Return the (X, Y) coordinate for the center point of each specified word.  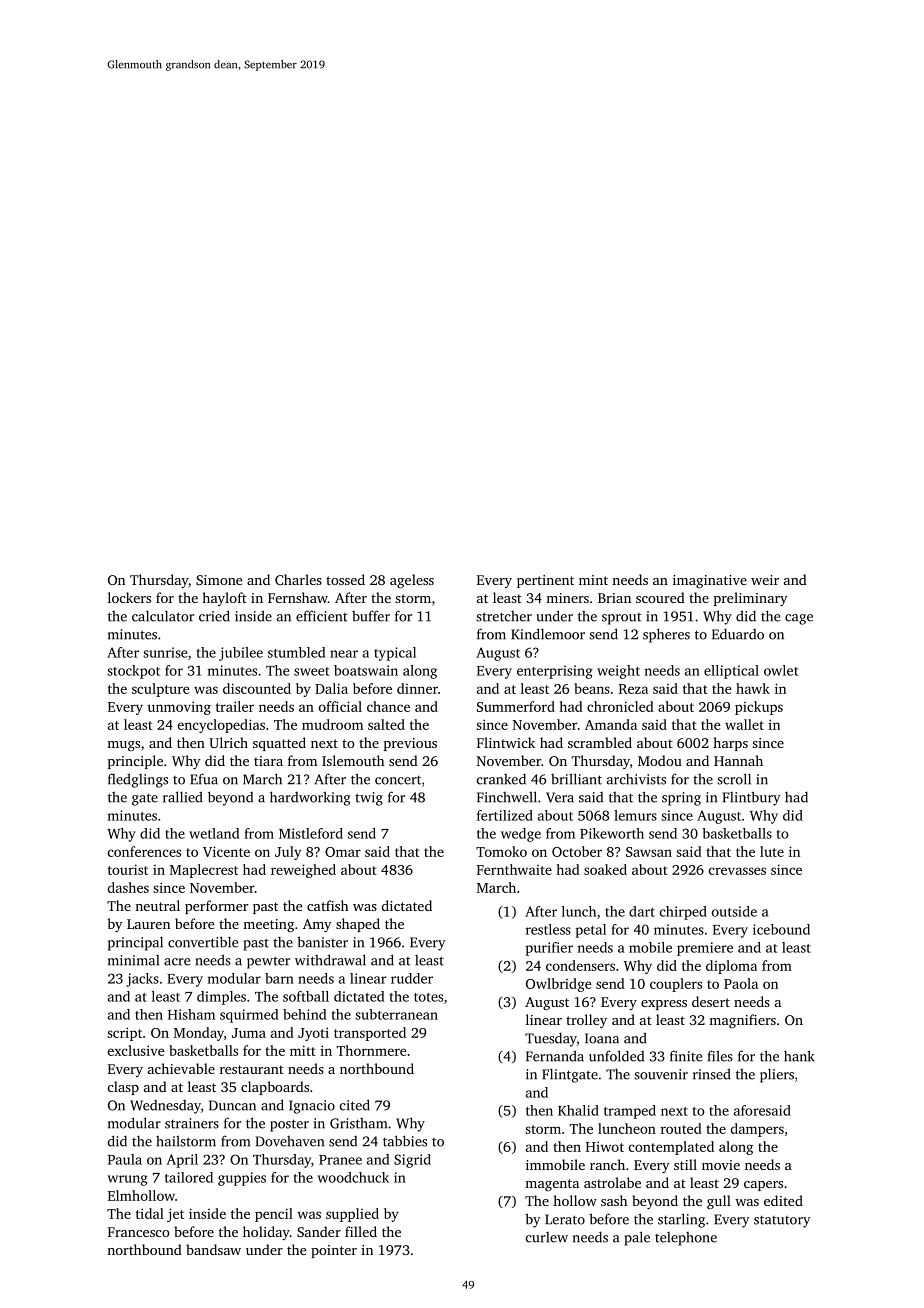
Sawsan (649, 852)
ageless (412, 581)
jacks (142, 980)
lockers (129, 597)
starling (681, 1220)
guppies (242, 1179)
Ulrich (228, 742)
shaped (358, 925)
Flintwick (506, 742)
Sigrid (412, 1161)
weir (765, 580)
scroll (734, 779)
